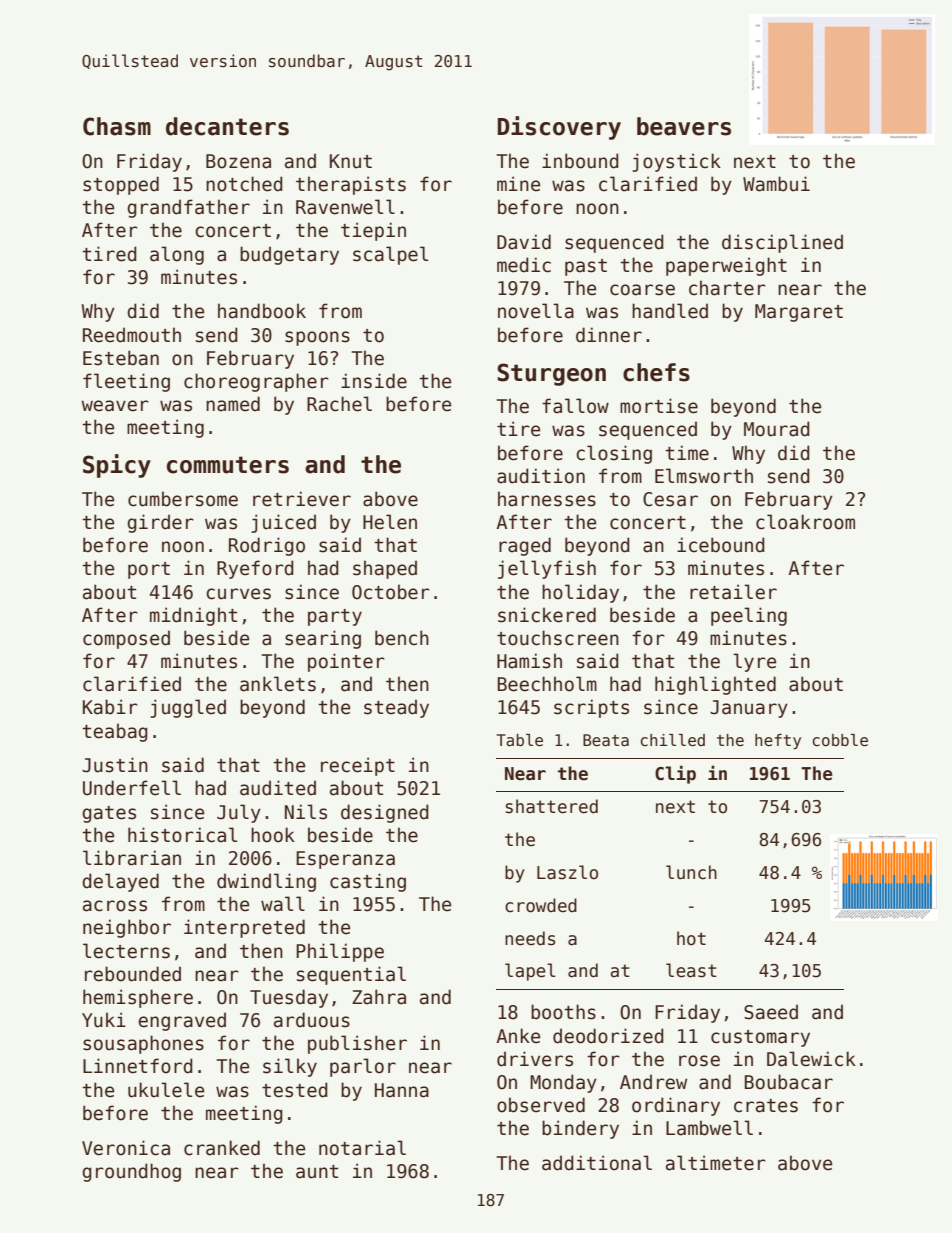 The height and width of the screenshot is (1233, 952). Describe the element at coordinates (691, 970) in the screenshot. I see `least` at that location.
